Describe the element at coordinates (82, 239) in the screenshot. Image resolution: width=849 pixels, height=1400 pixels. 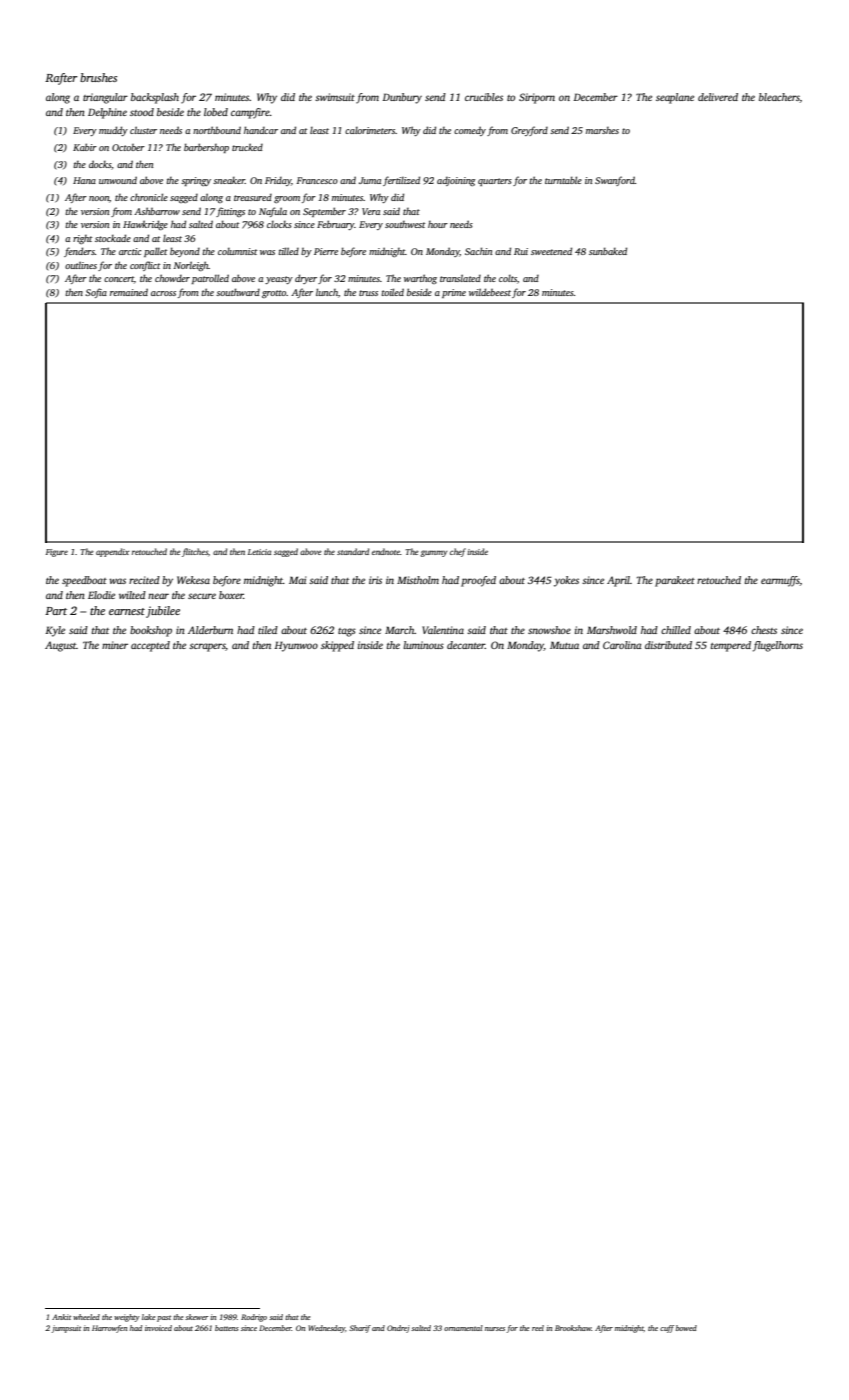
I see `right` at that location.
